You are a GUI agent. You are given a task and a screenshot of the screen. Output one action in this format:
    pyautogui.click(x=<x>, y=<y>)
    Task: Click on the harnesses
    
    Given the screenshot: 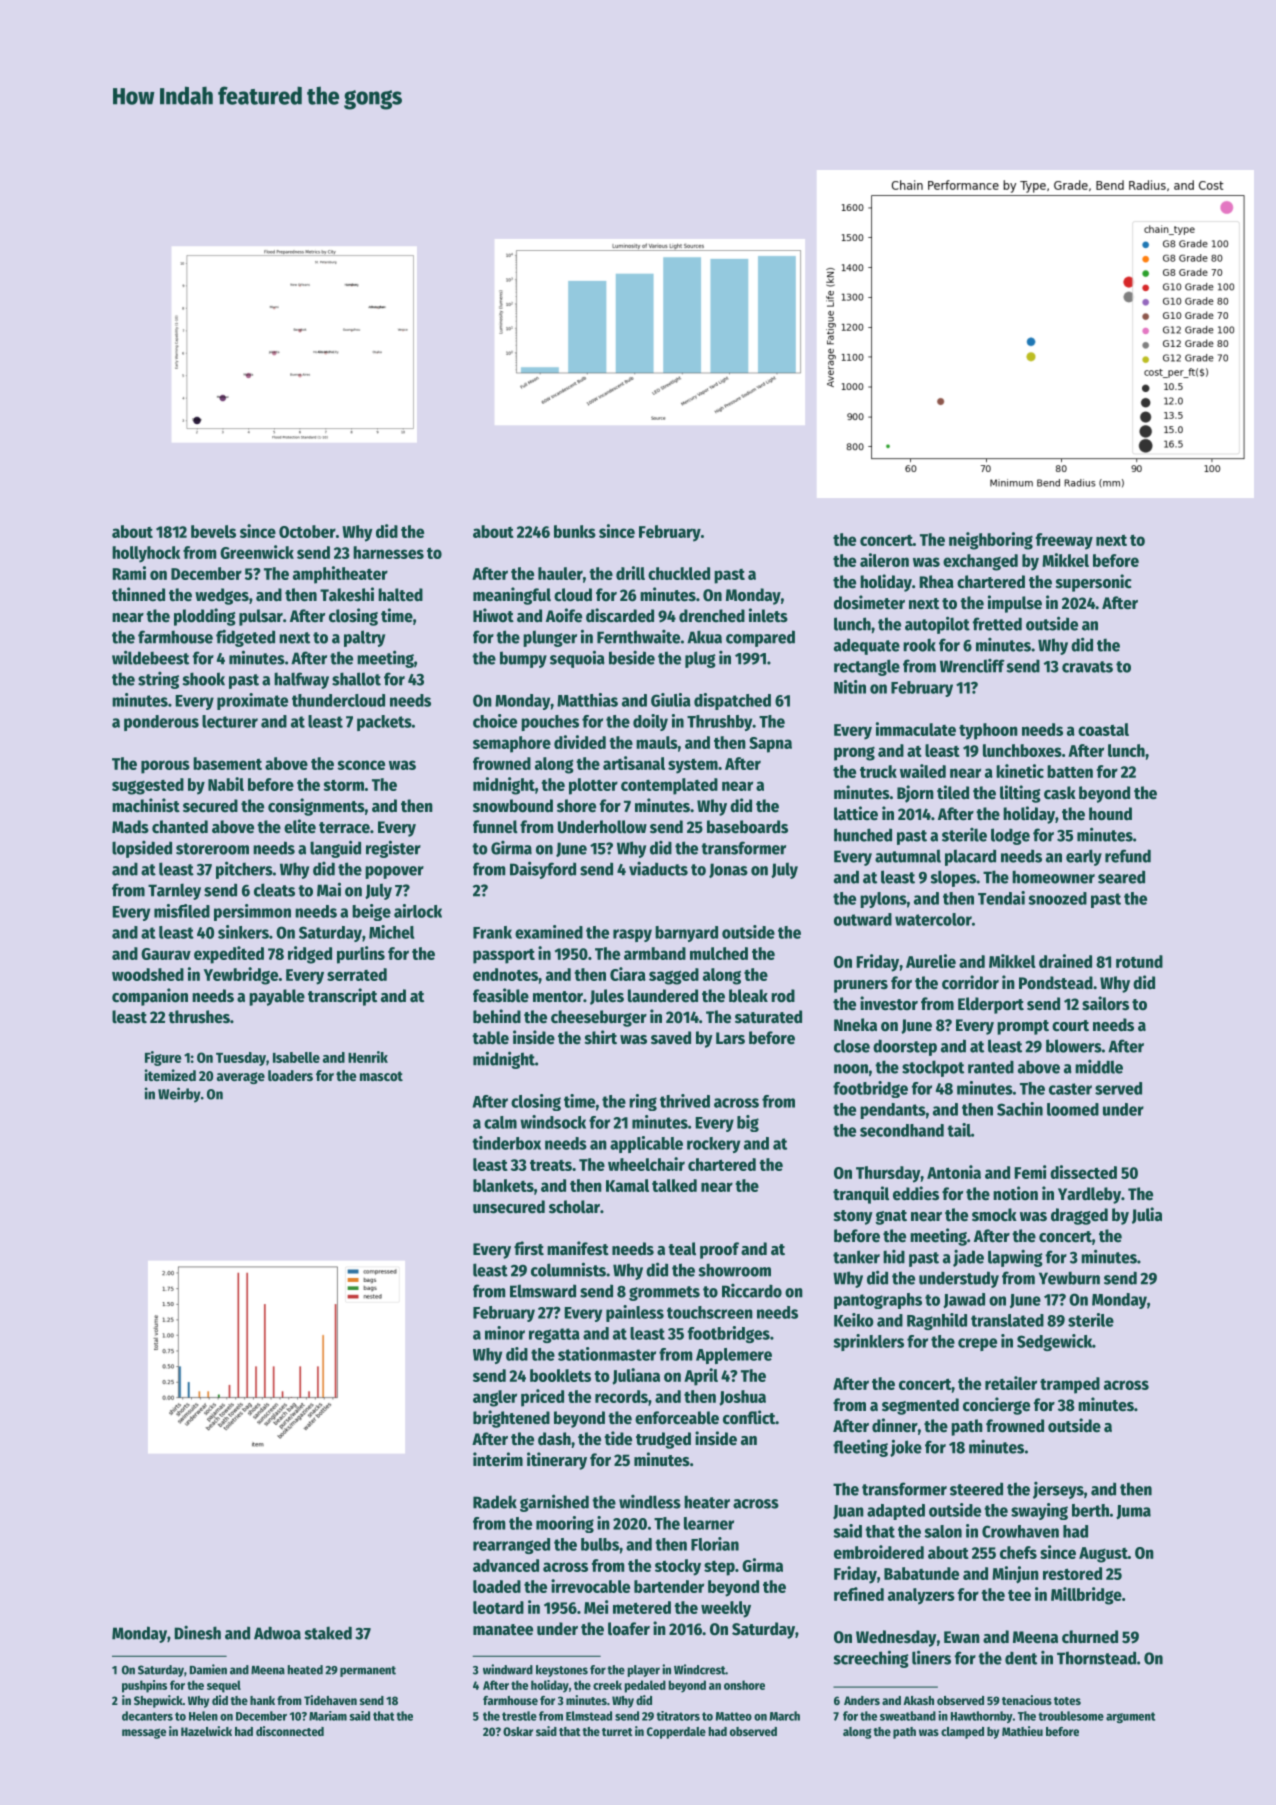 What is the action you would take?
    pyautogui.click(x=388, y=552)
